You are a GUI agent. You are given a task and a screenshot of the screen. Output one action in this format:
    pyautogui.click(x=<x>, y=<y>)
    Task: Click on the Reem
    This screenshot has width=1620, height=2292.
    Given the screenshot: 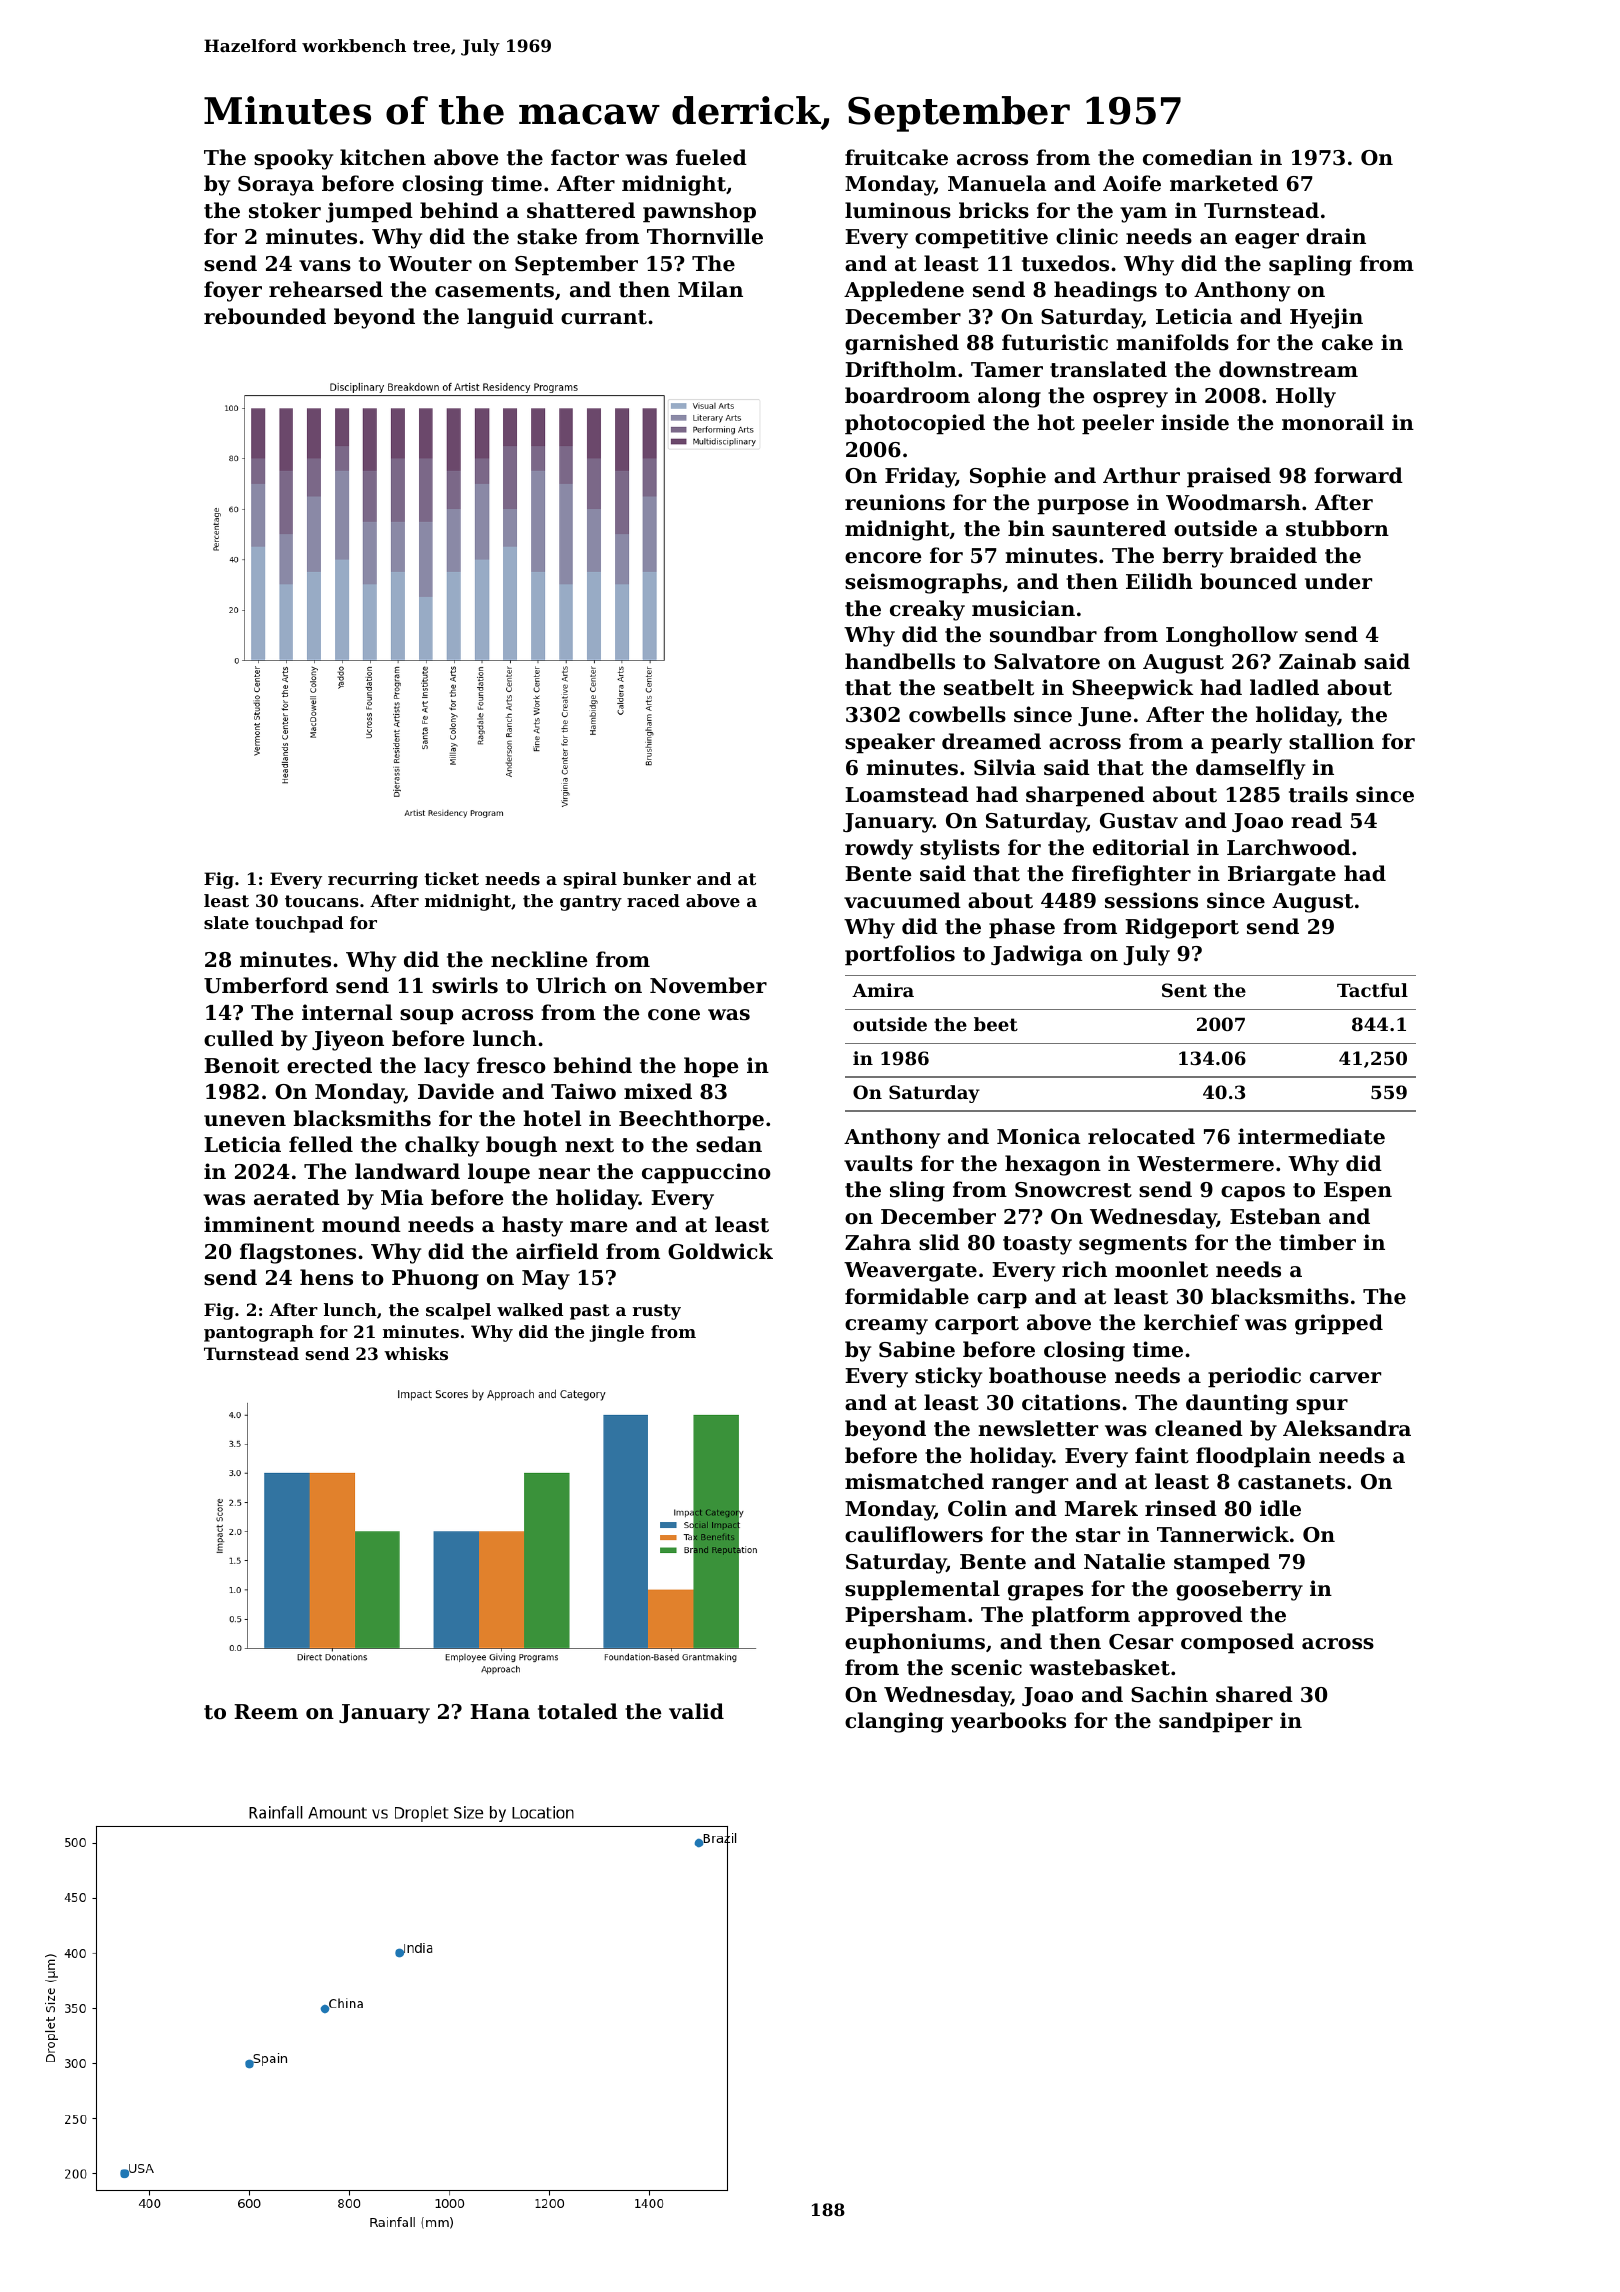 What is the action you would take?
    pyautogui.click(x=266, y=1712)
